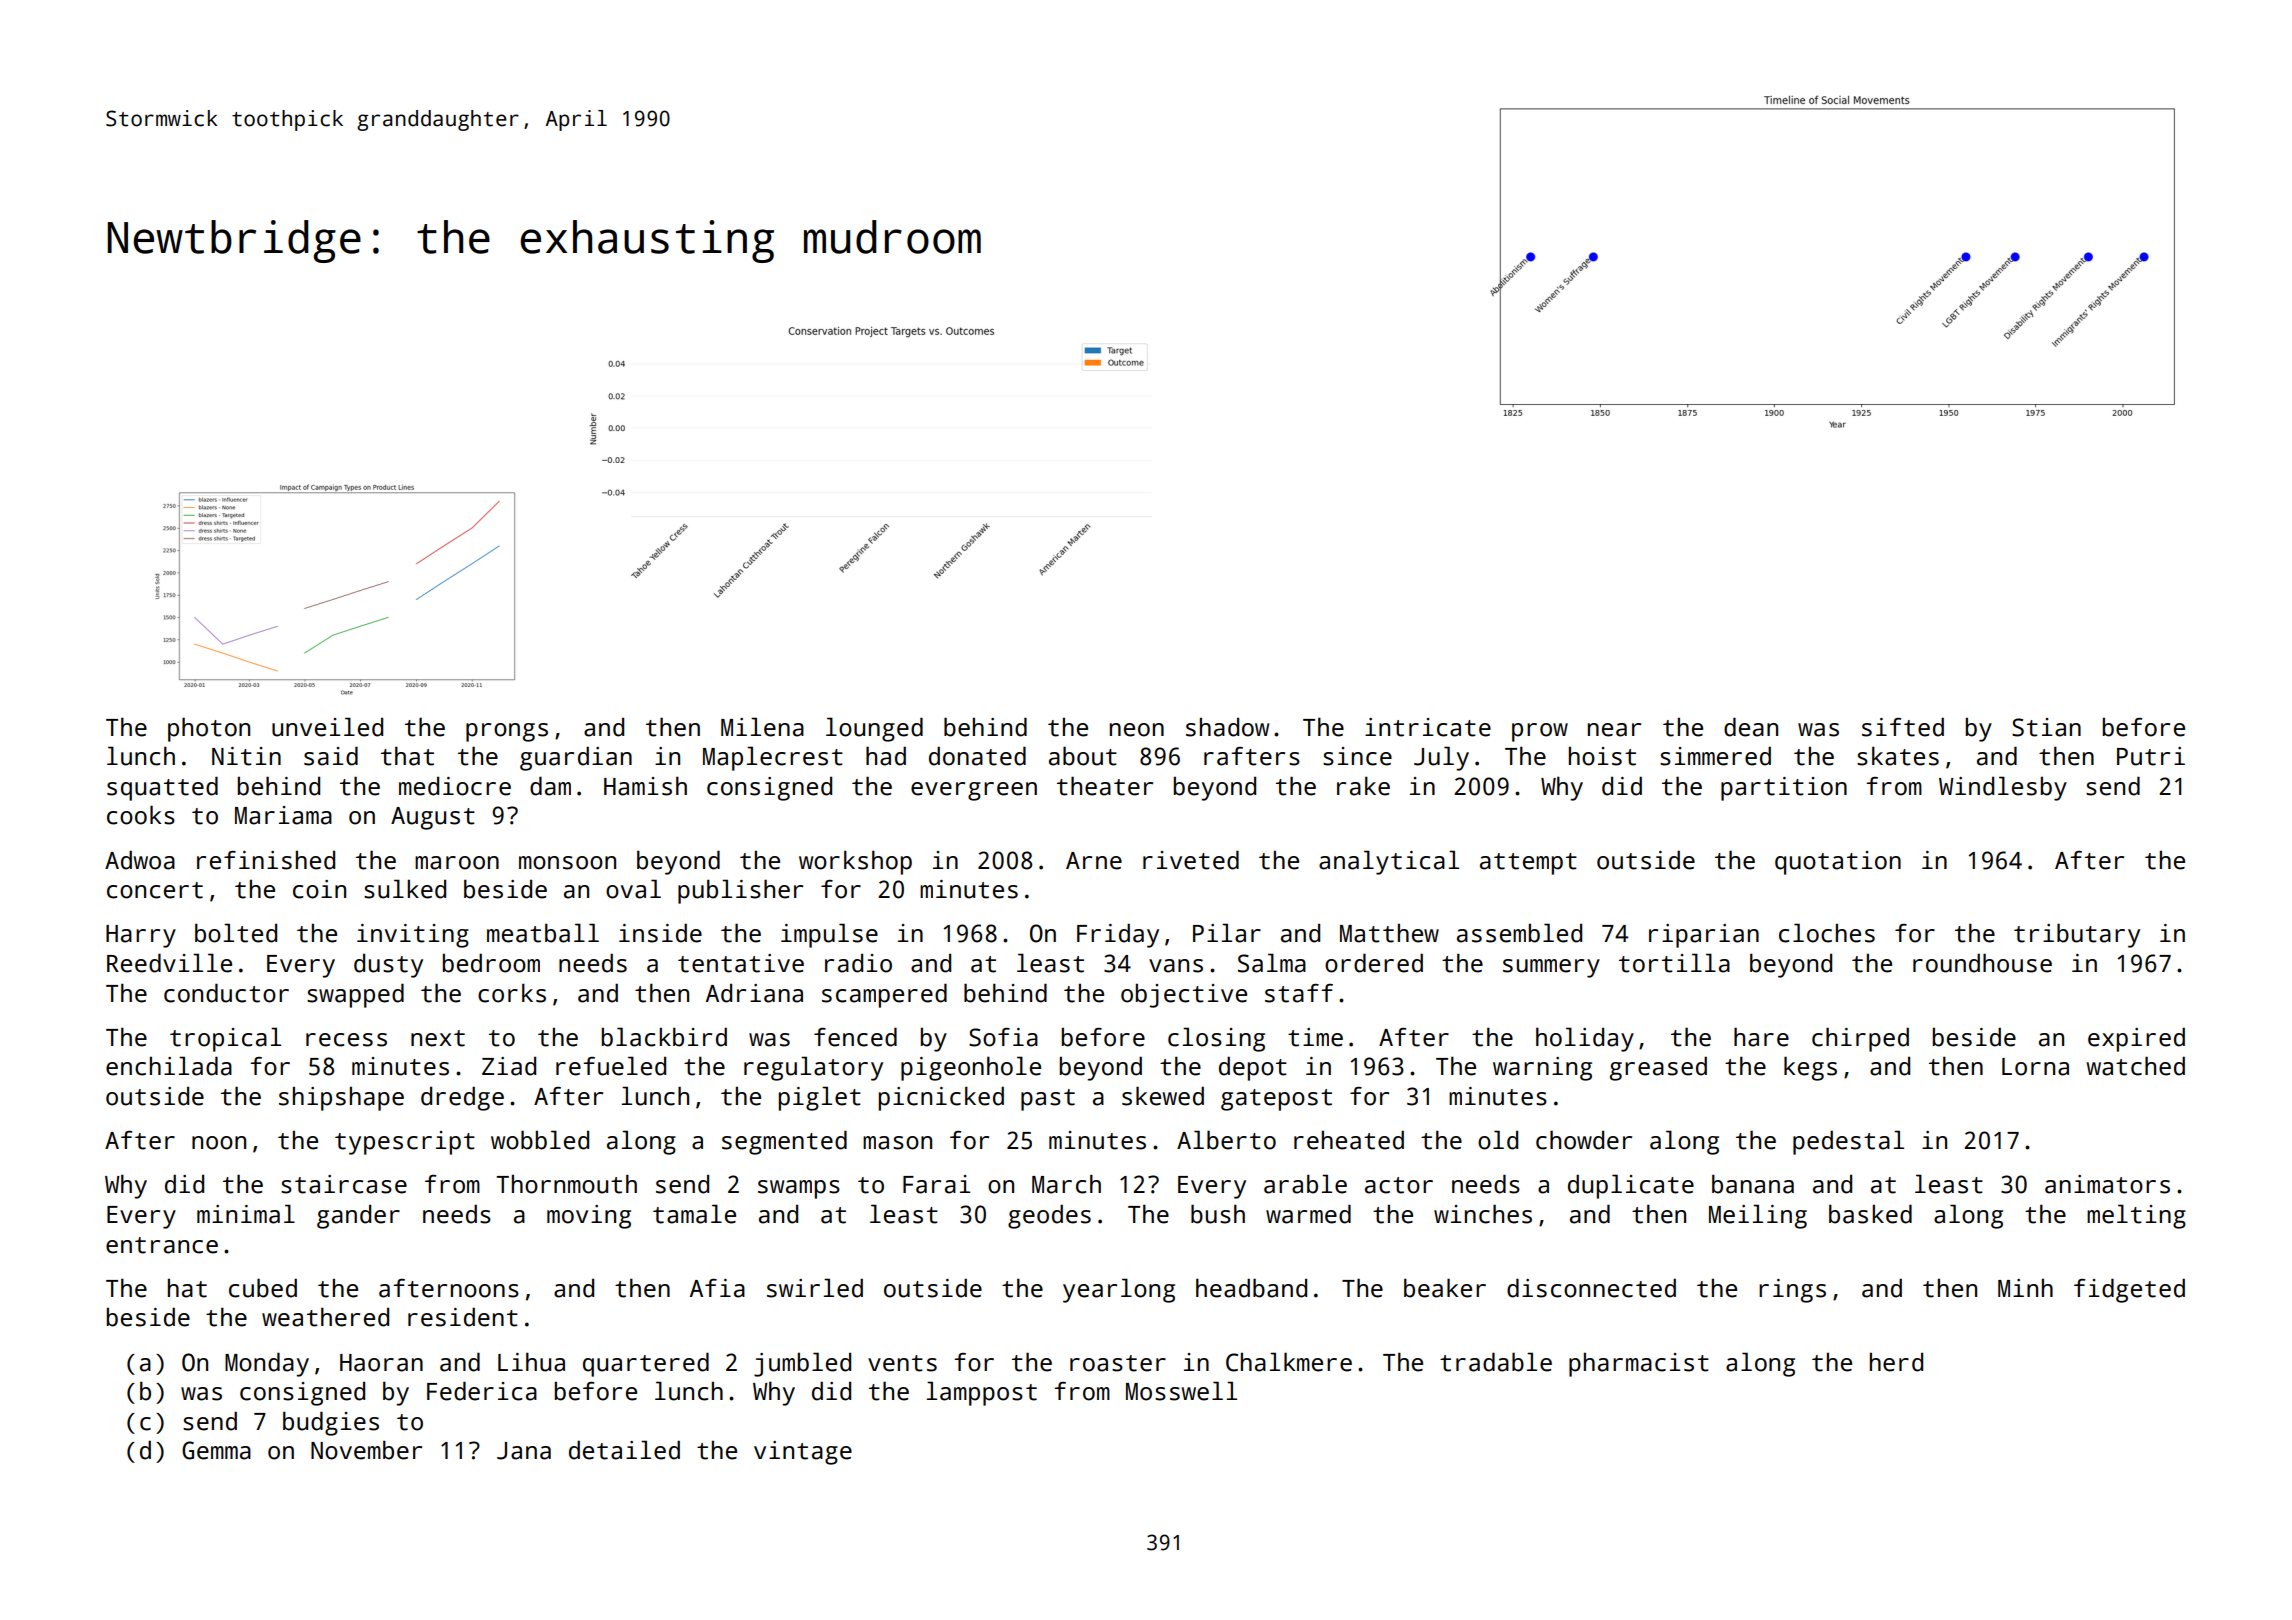 Image resolution: width=2292 pixels, height=1620 pixels. Describe the element at coordinates (1810, 1068) in the screenshot. I see `kegs` at that location.
